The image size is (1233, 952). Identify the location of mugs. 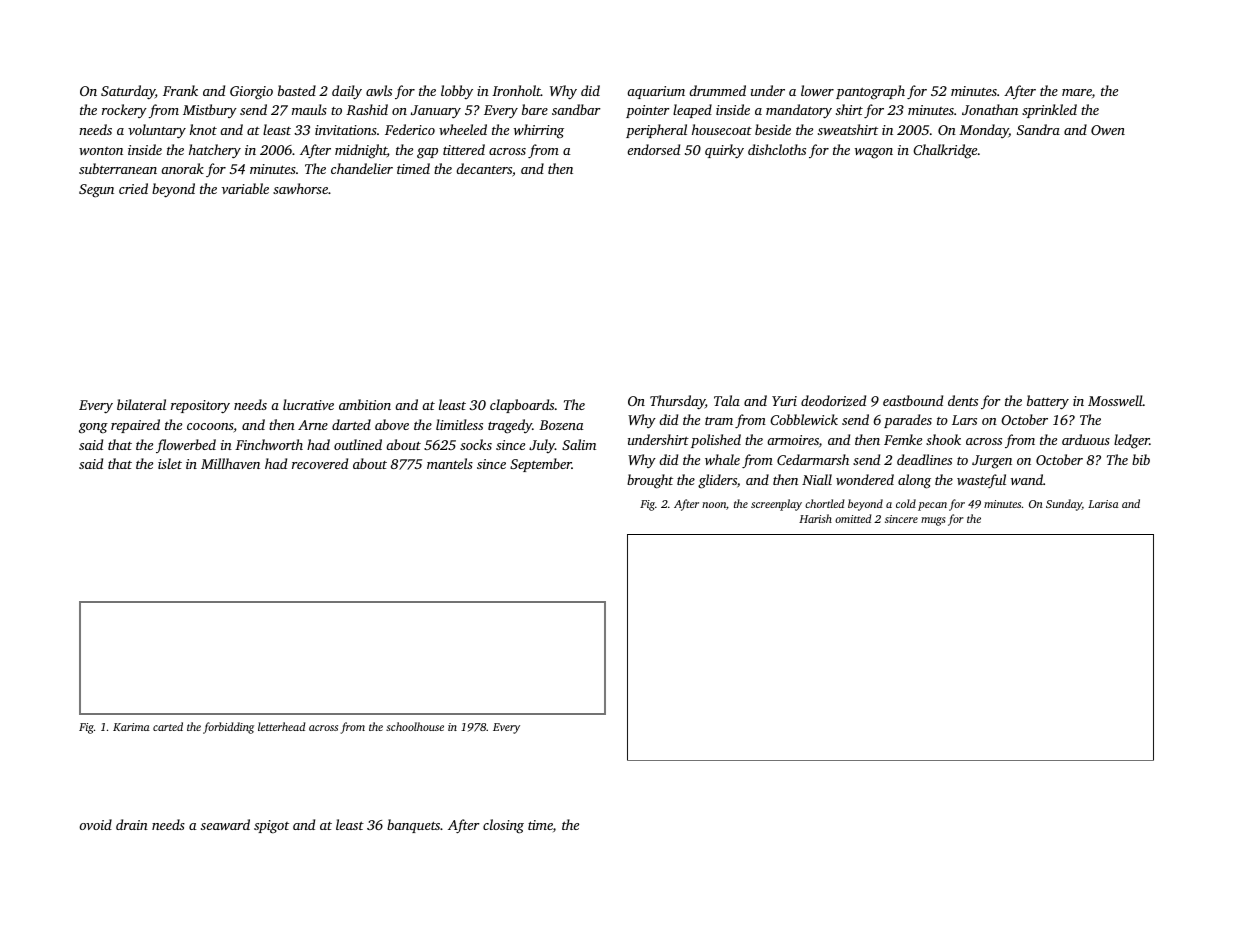
(933, 521).
